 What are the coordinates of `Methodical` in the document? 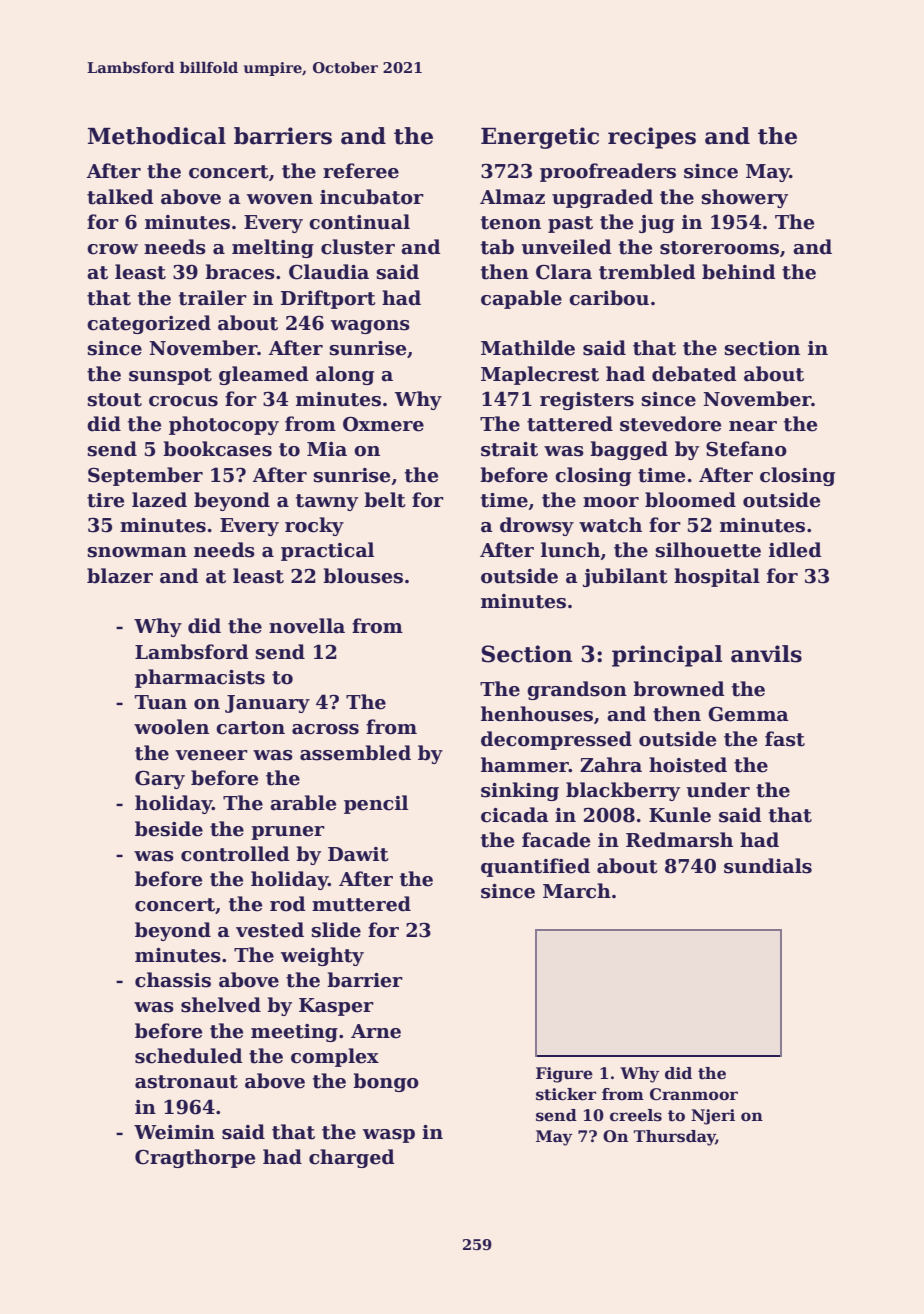 It's located at (157, 136).
